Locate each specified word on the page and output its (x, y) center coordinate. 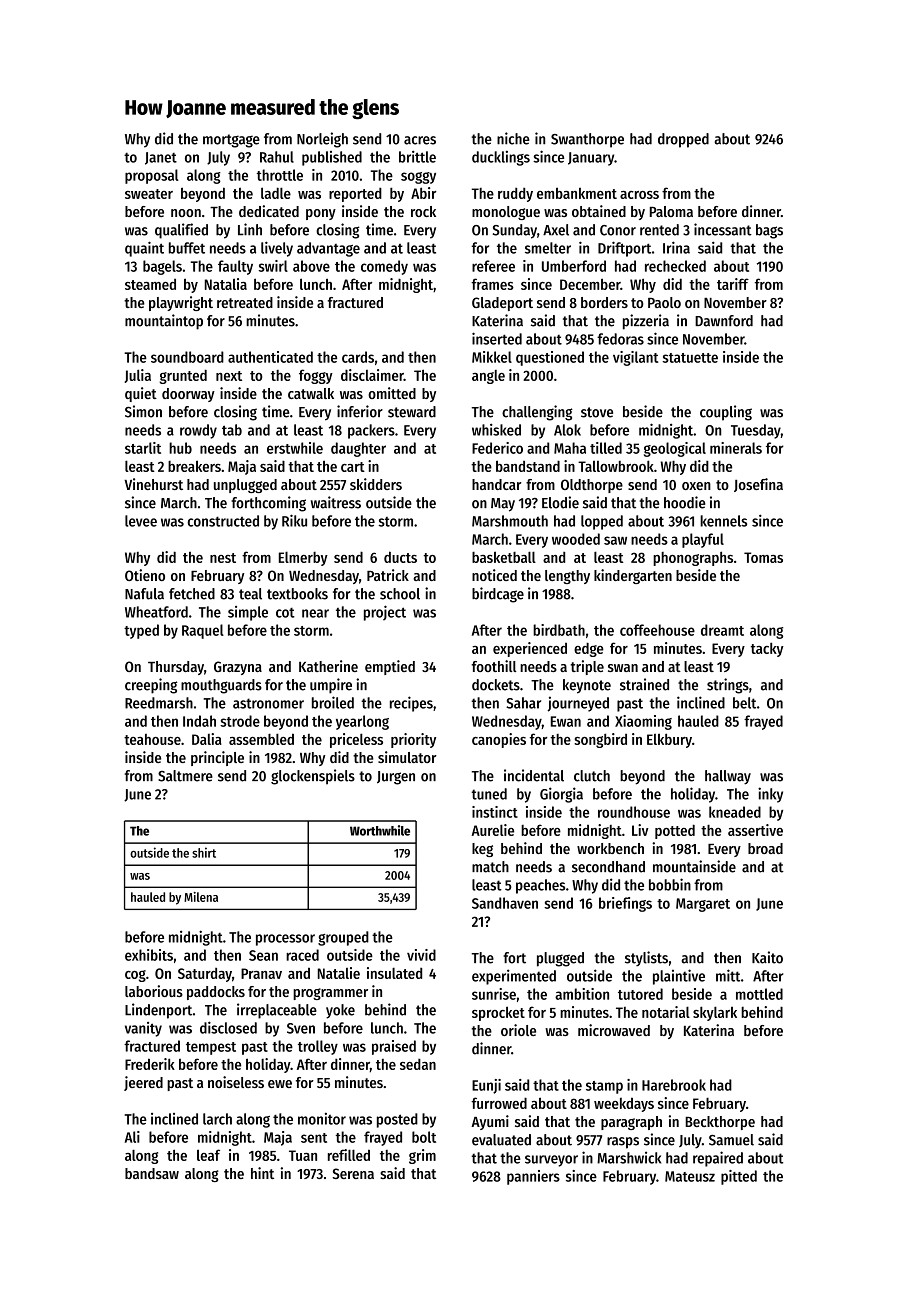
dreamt (722, 630)
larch (217, 1119)
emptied (390, 667)
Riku (294, 520)
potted (675, 831)
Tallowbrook (616, 466)
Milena (201, 897)
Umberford (574, 266)
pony (321, 214)
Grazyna (238, 668)
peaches (540, 886)
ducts (400, 557)
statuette (690, 358)
